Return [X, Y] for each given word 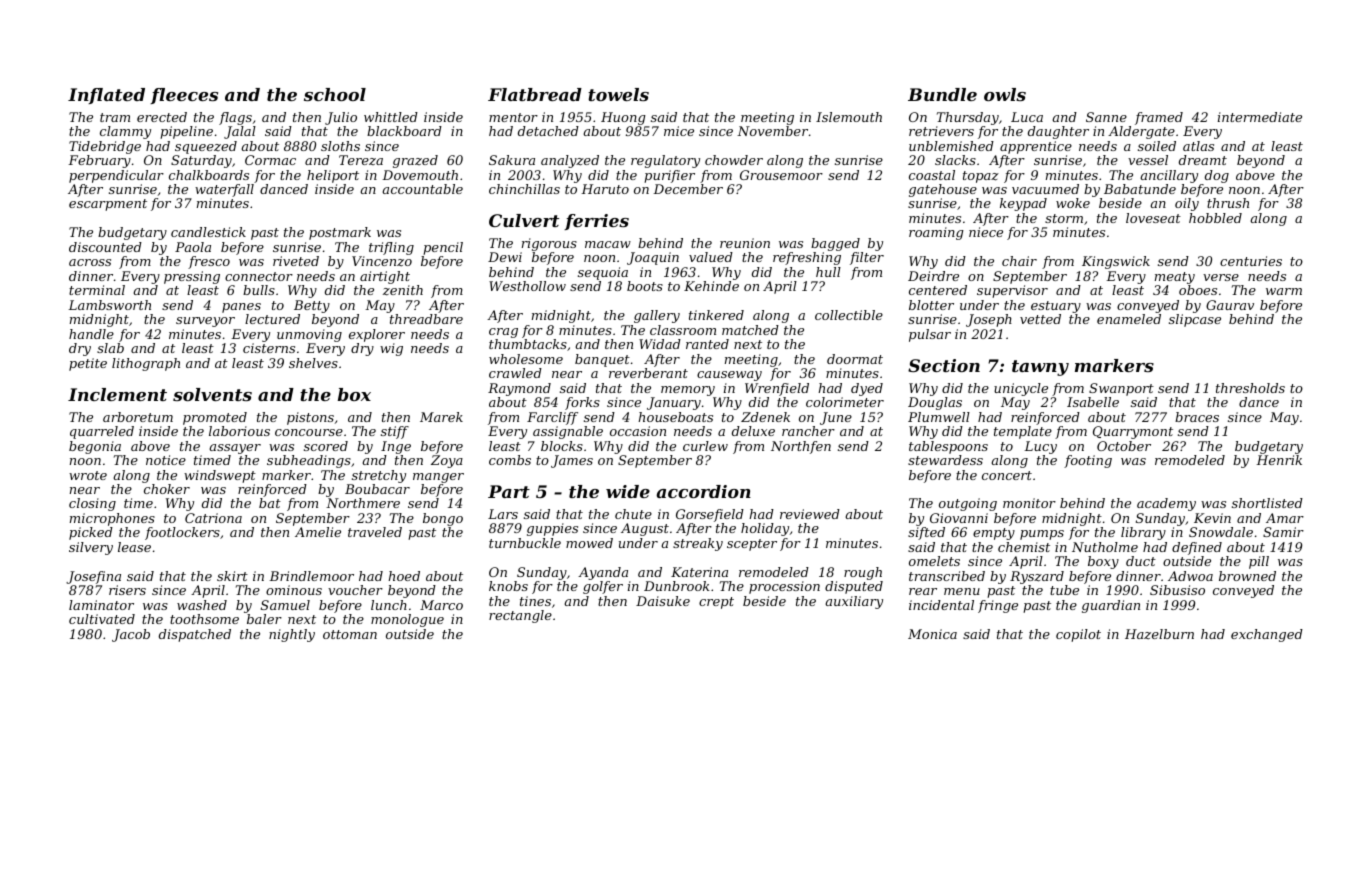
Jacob [131, 635]
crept [716, 603]
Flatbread [535, 94]
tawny [1040, 368]
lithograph [146, 364]
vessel [1148, 160]
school [335, 94]
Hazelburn [1159, 634]
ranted [707, 344]
